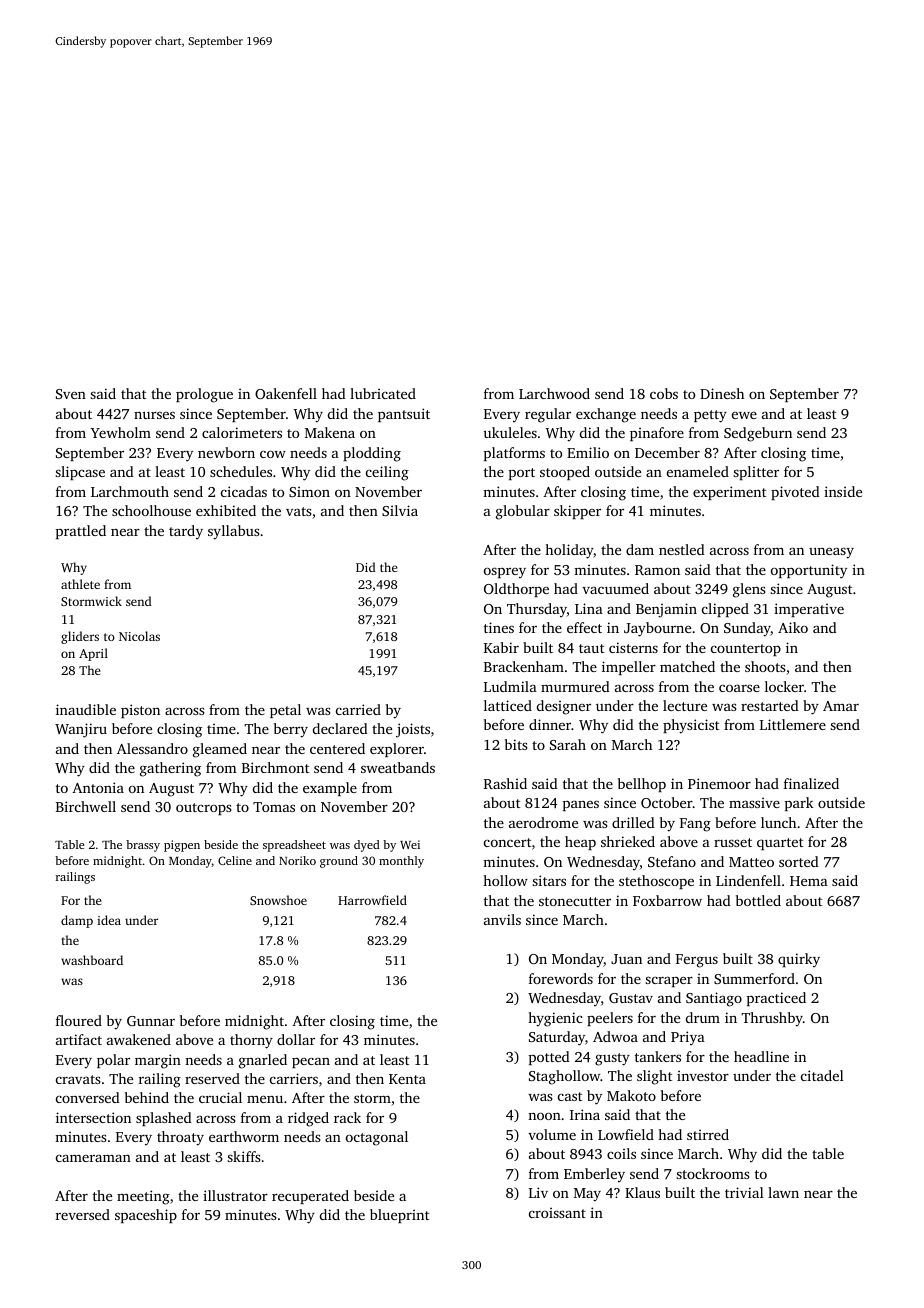 This image has width=924, height=1308. What do you see at coordinates (502, 919) in the image?
I see `anvils` at bounding box center [502, 919].
